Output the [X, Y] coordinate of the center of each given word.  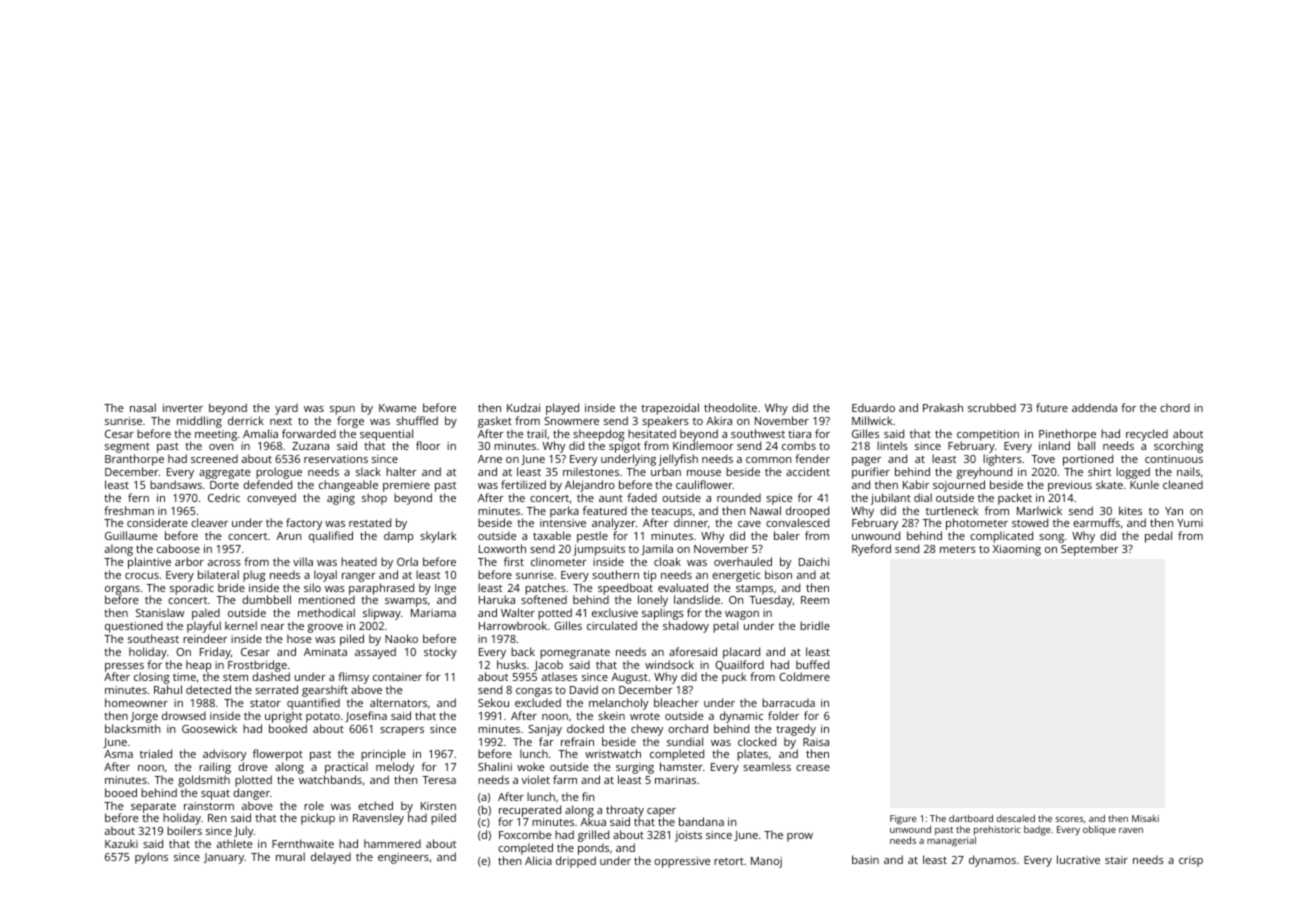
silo [312, 587]
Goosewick [209, 728]
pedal [1158, 537]
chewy [647, 730]
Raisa [816, 742]
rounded [739, 497]
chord [1175, 407]
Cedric [224, 497]
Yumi [1190, 523]
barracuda [788, 702]
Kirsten [438, 806]
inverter [183, 408]
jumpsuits [599, 550]
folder [783, 715]
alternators [398, 702]
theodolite [730, 407]
